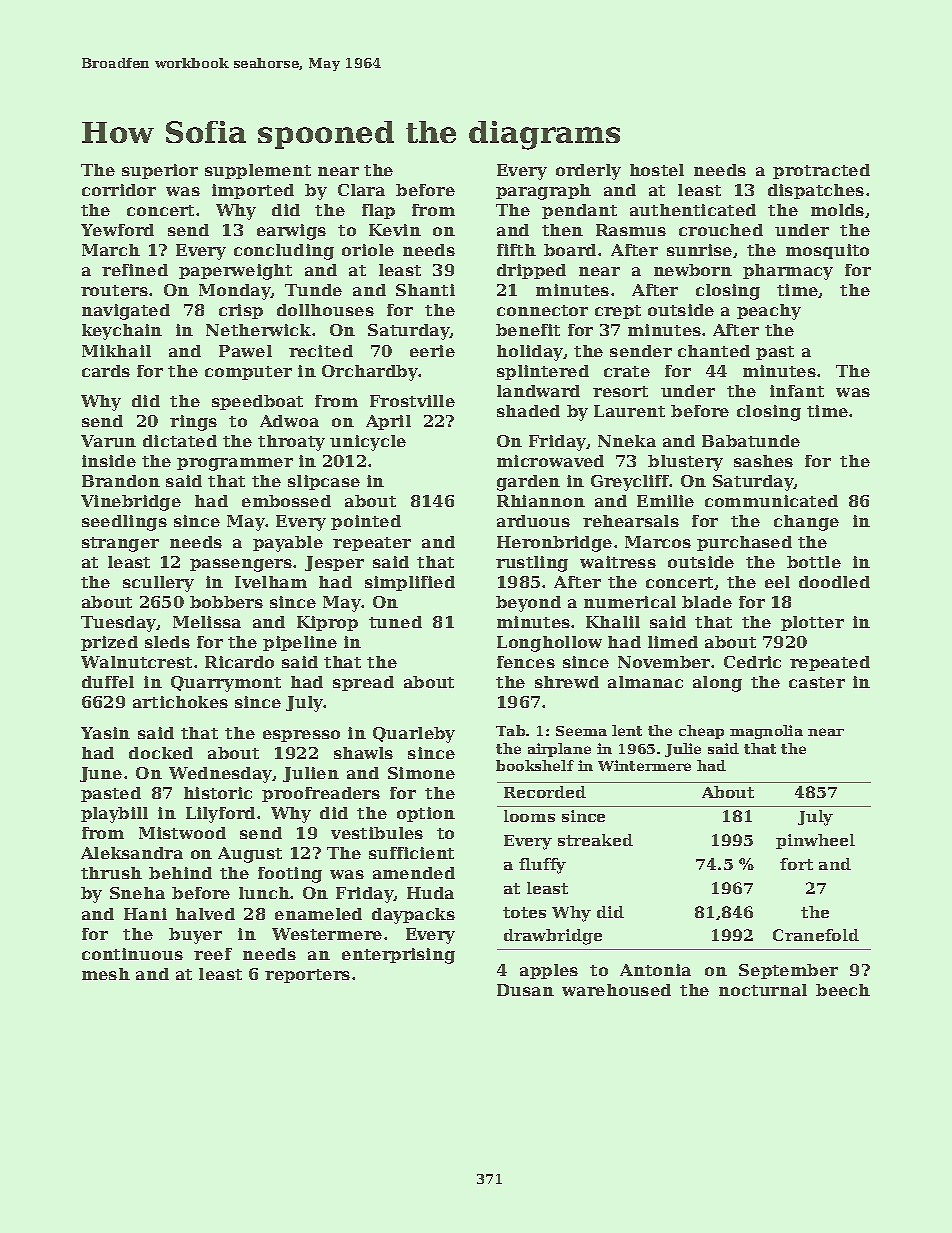  Describe the element at coordinates (815, 841) in the image. I see `pinwheel` at that location.
